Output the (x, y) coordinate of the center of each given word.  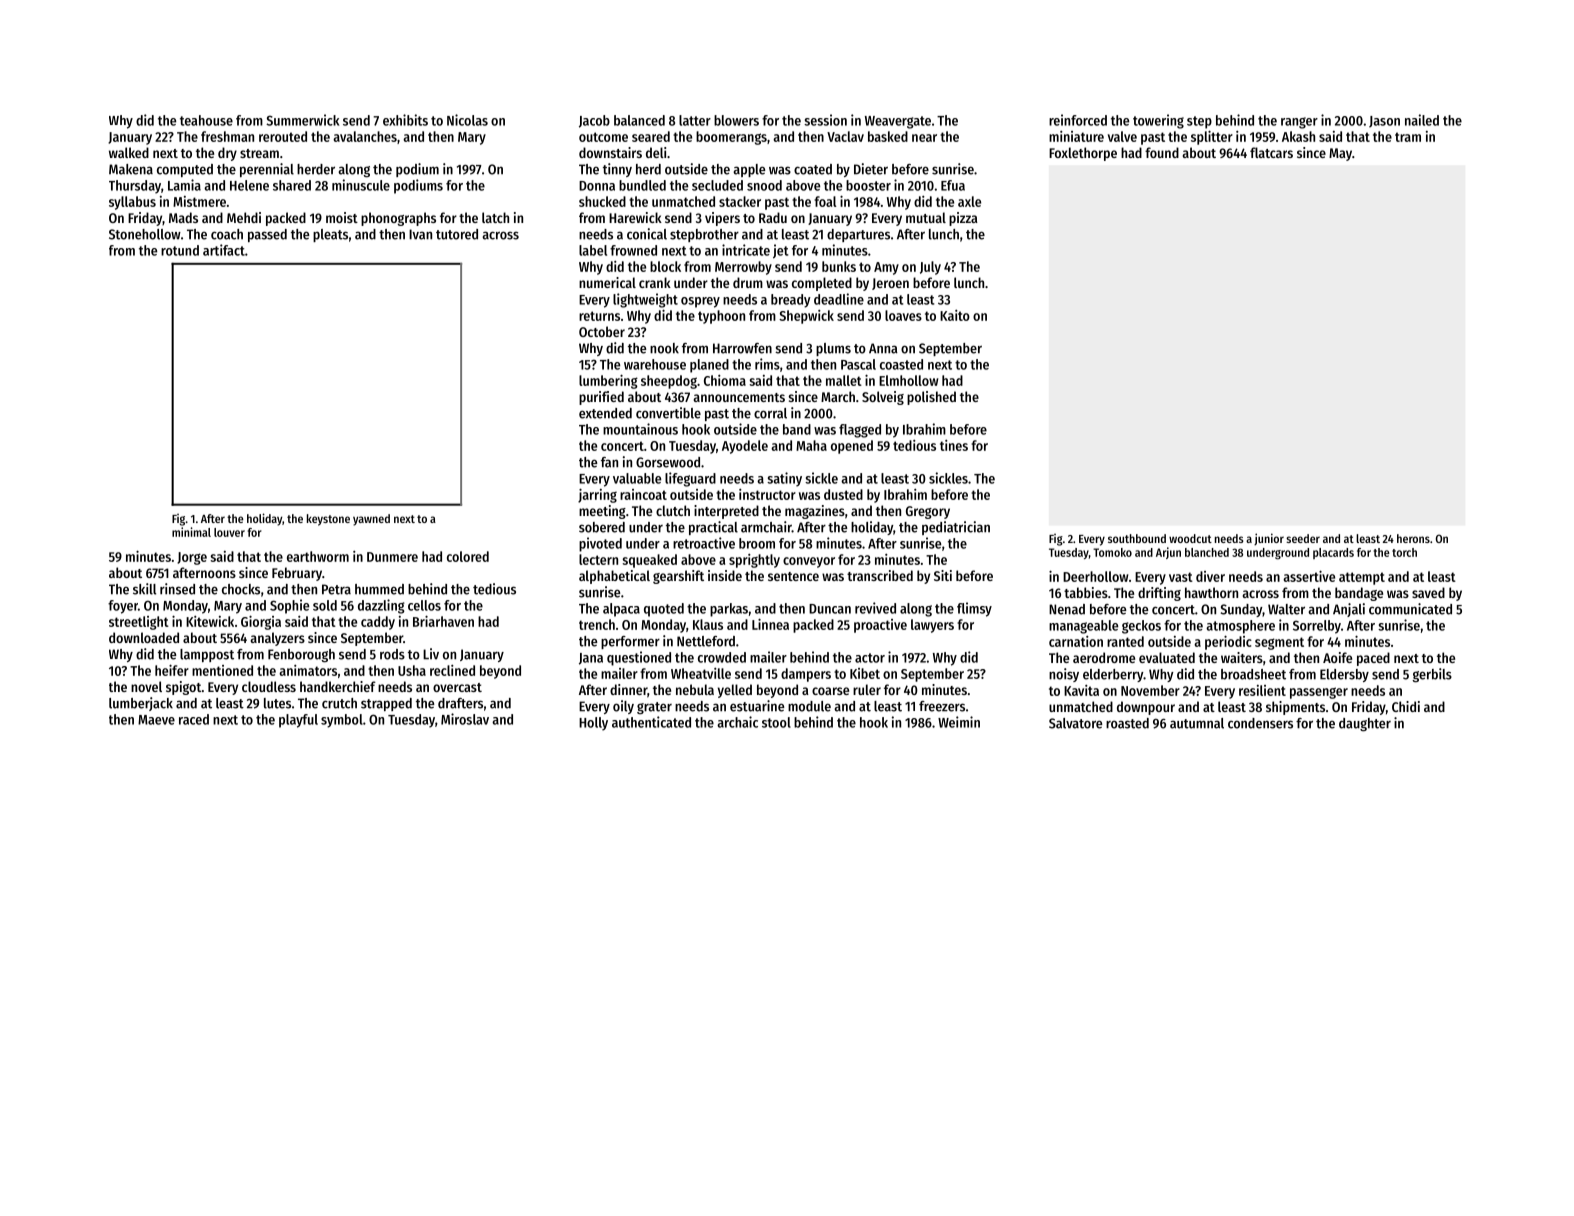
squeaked (650, 561)
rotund (180, 250)
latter (695, 120)
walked (129, 152)
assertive (1309, 576)
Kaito (955, 315)
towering (1158, 121)
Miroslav (465, 719)
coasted (901, 364)
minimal (191, 532)
